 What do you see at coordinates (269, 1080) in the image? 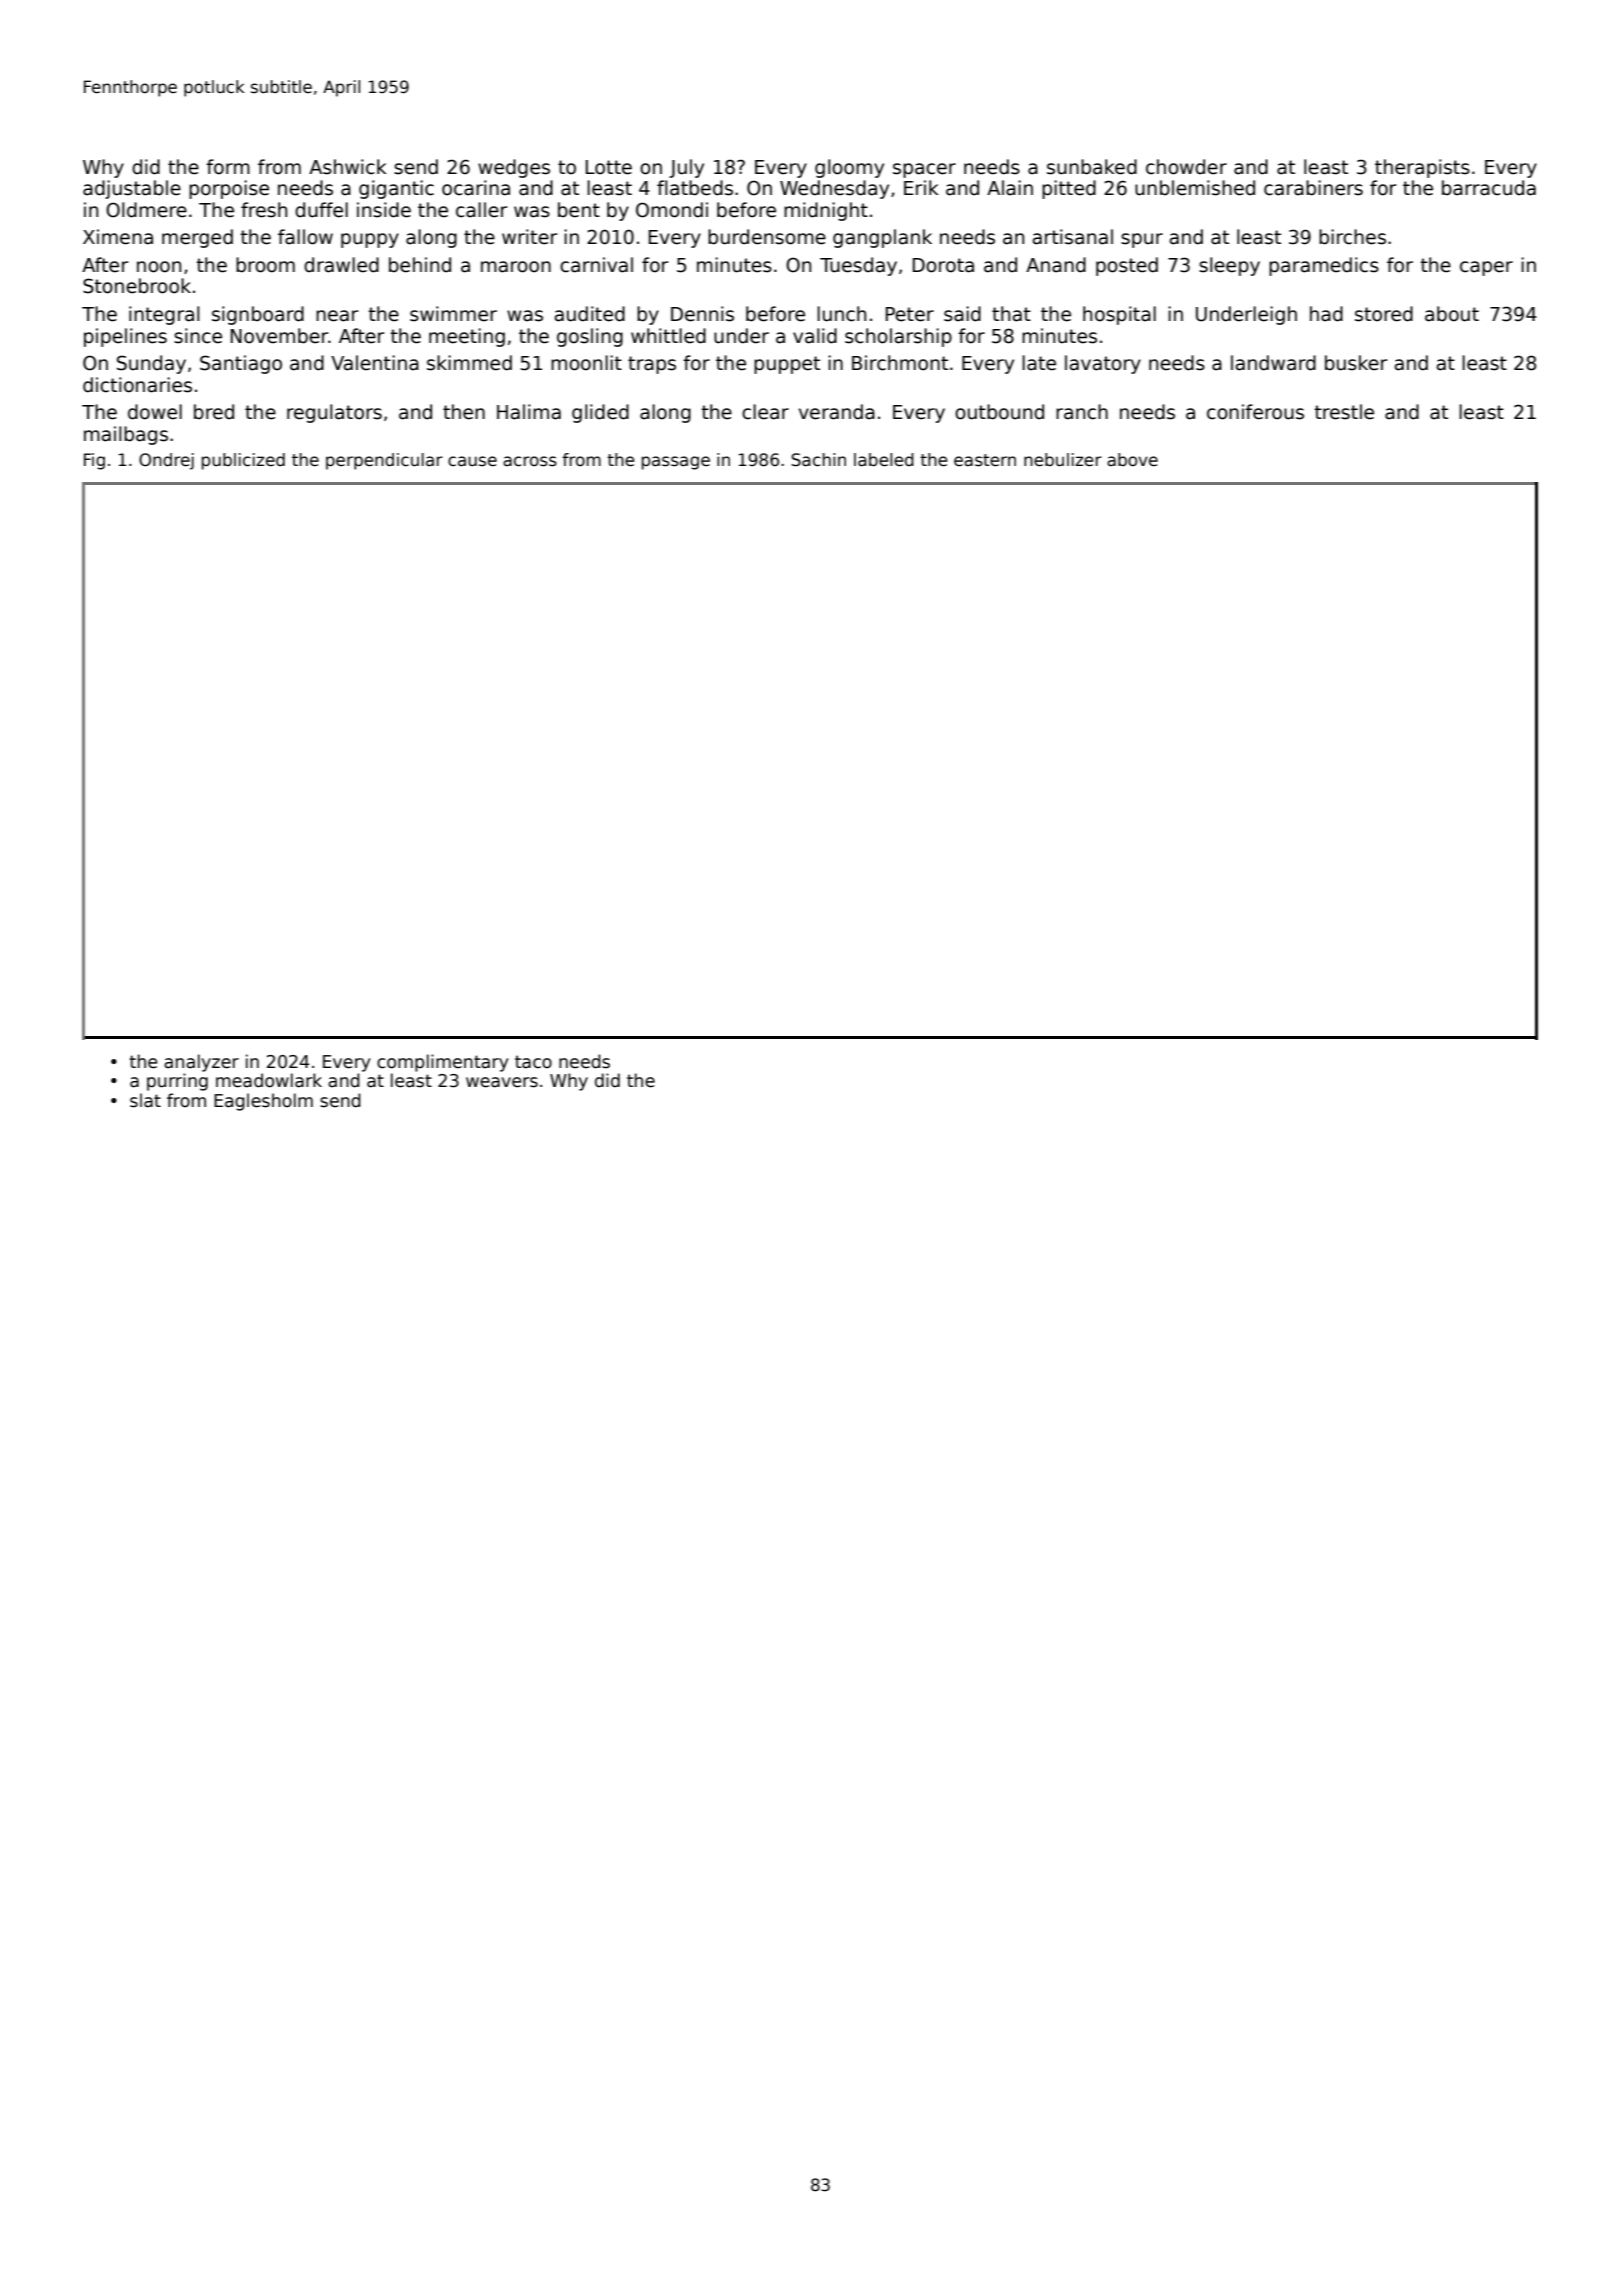
I see `meadowlark` at bounding box center [269, 1080].
